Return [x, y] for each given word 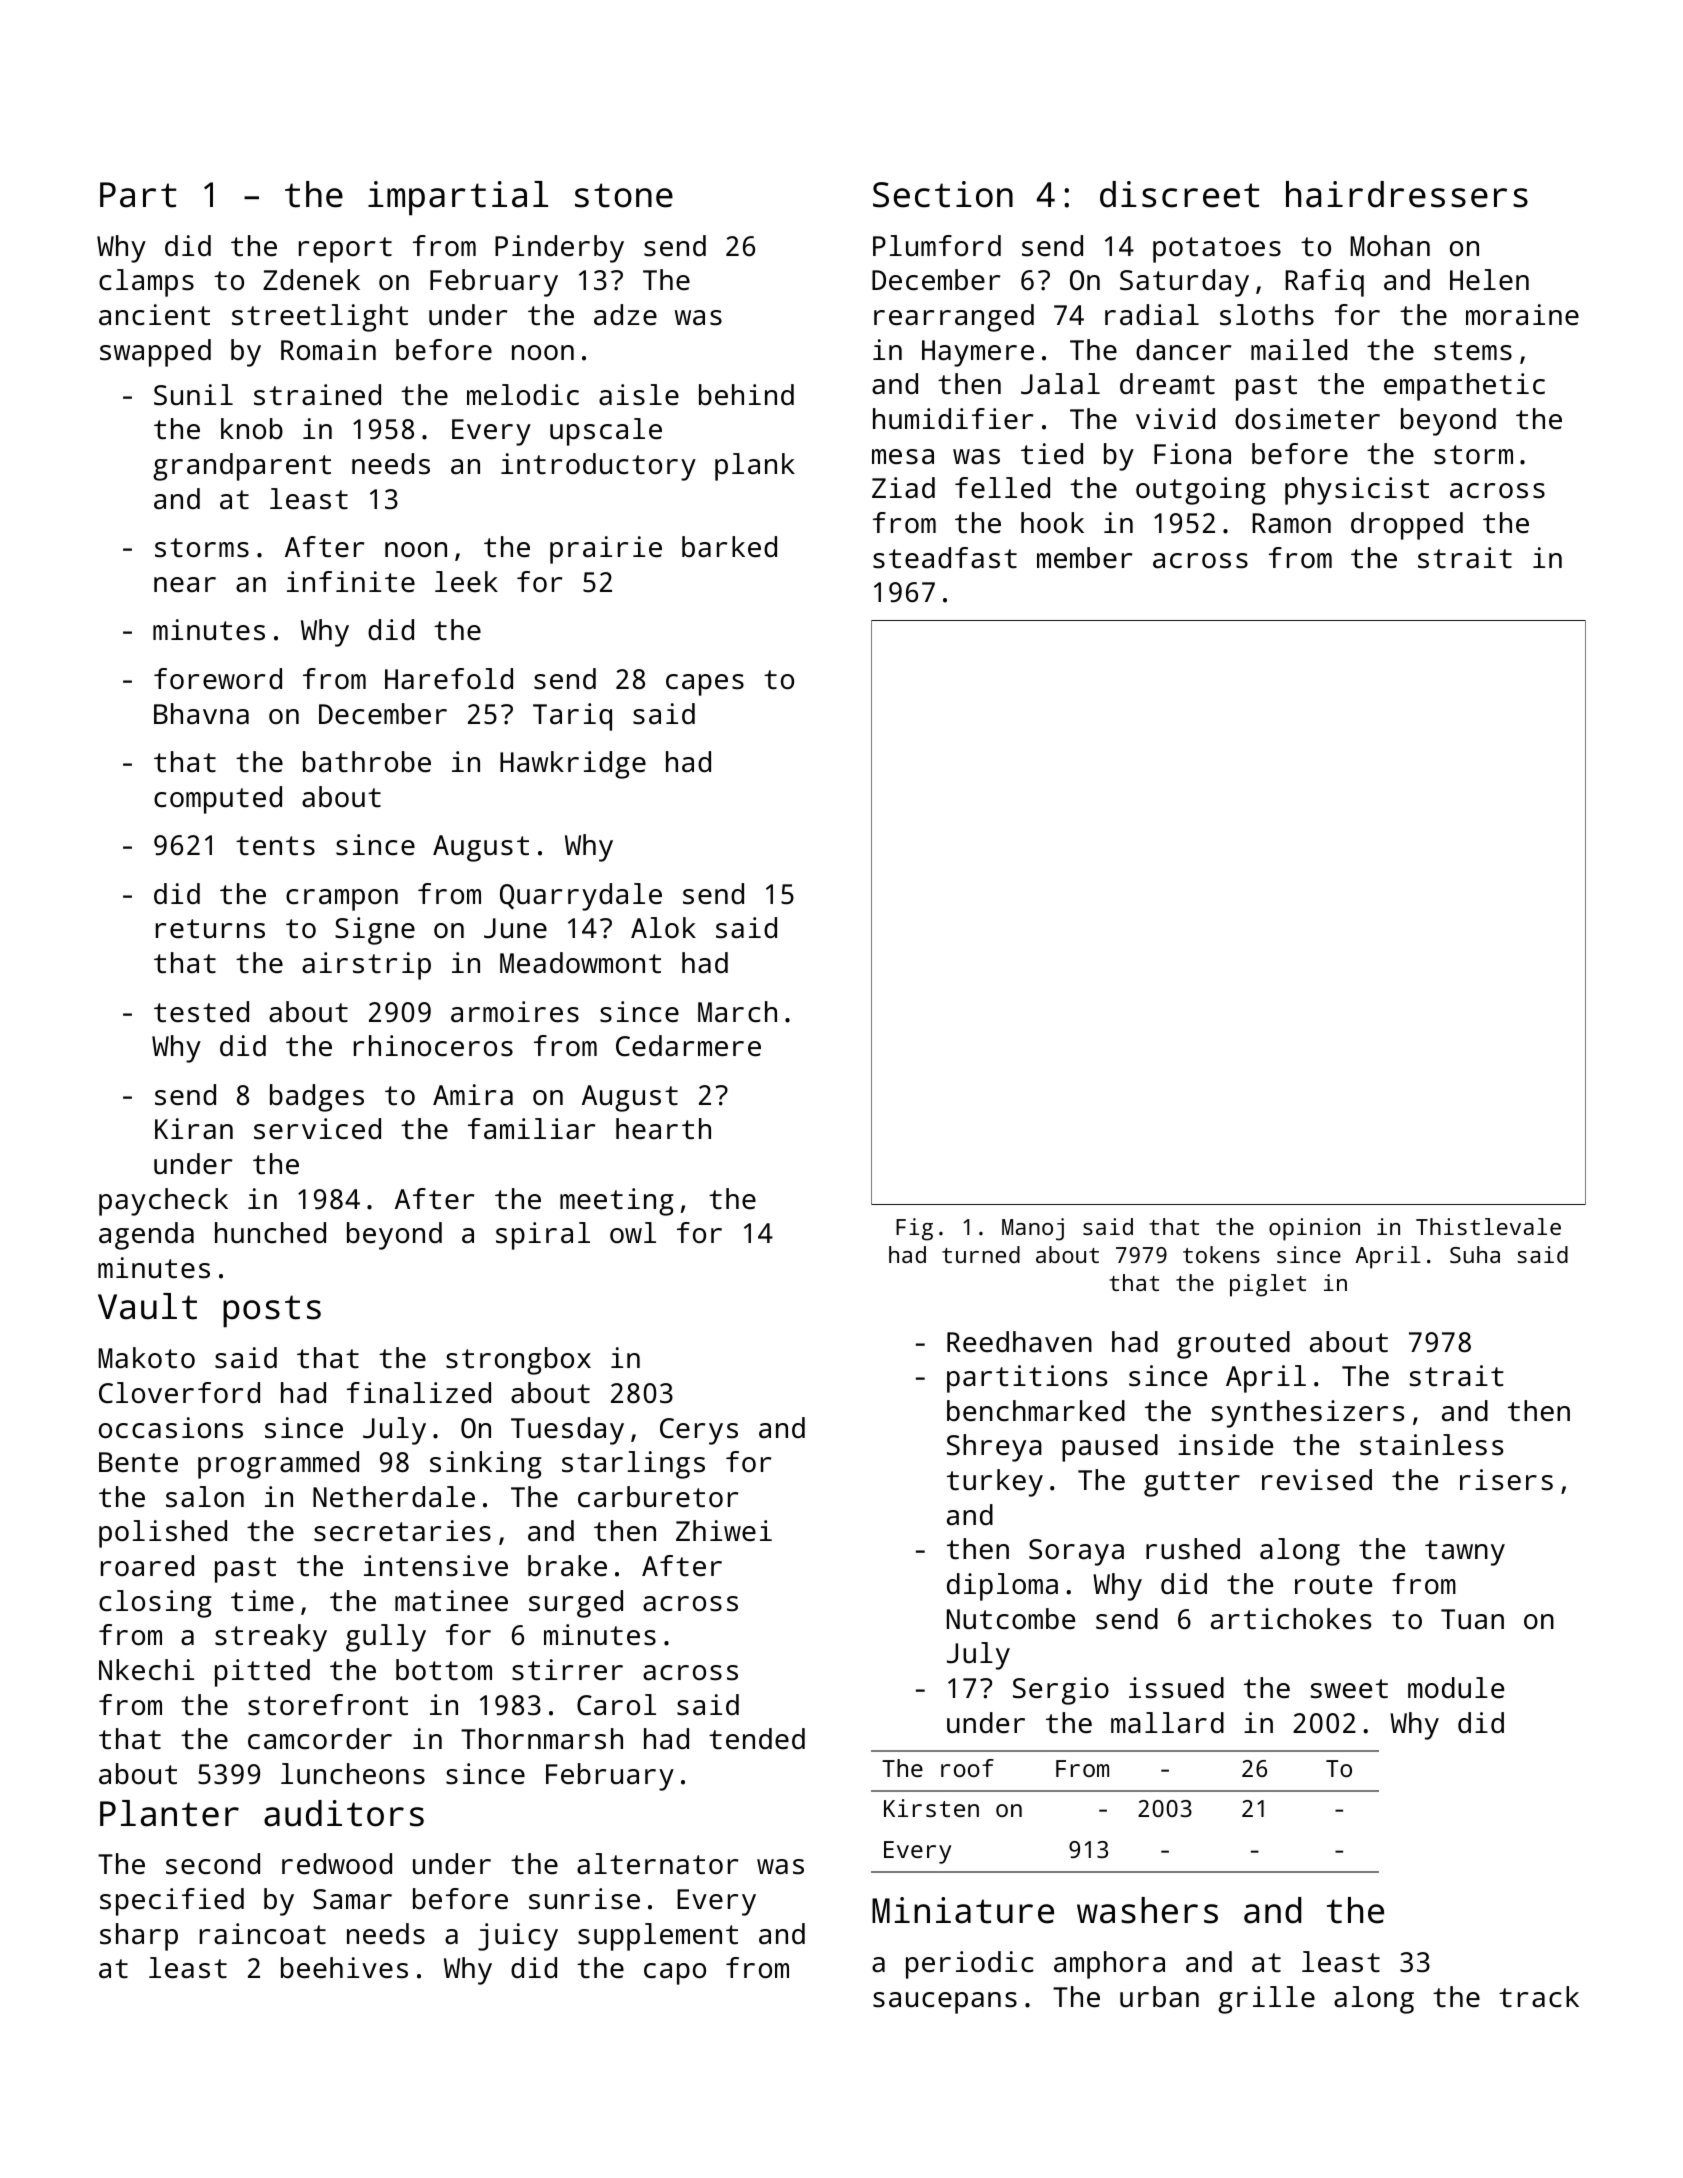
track [1539, 1997]
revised [1317, 1480]
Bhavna [201, 714]
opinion [1314, 1229]
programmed [278, 1465]
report [345, 250]
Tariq [572, 717]
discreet [1179, 194]
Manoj [1033, 1229]
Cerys [699, 1431]
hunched [270, 1233]
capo [675, 1974]
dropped [1407, 526]
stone [624, 195]
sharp [139, 1937]
